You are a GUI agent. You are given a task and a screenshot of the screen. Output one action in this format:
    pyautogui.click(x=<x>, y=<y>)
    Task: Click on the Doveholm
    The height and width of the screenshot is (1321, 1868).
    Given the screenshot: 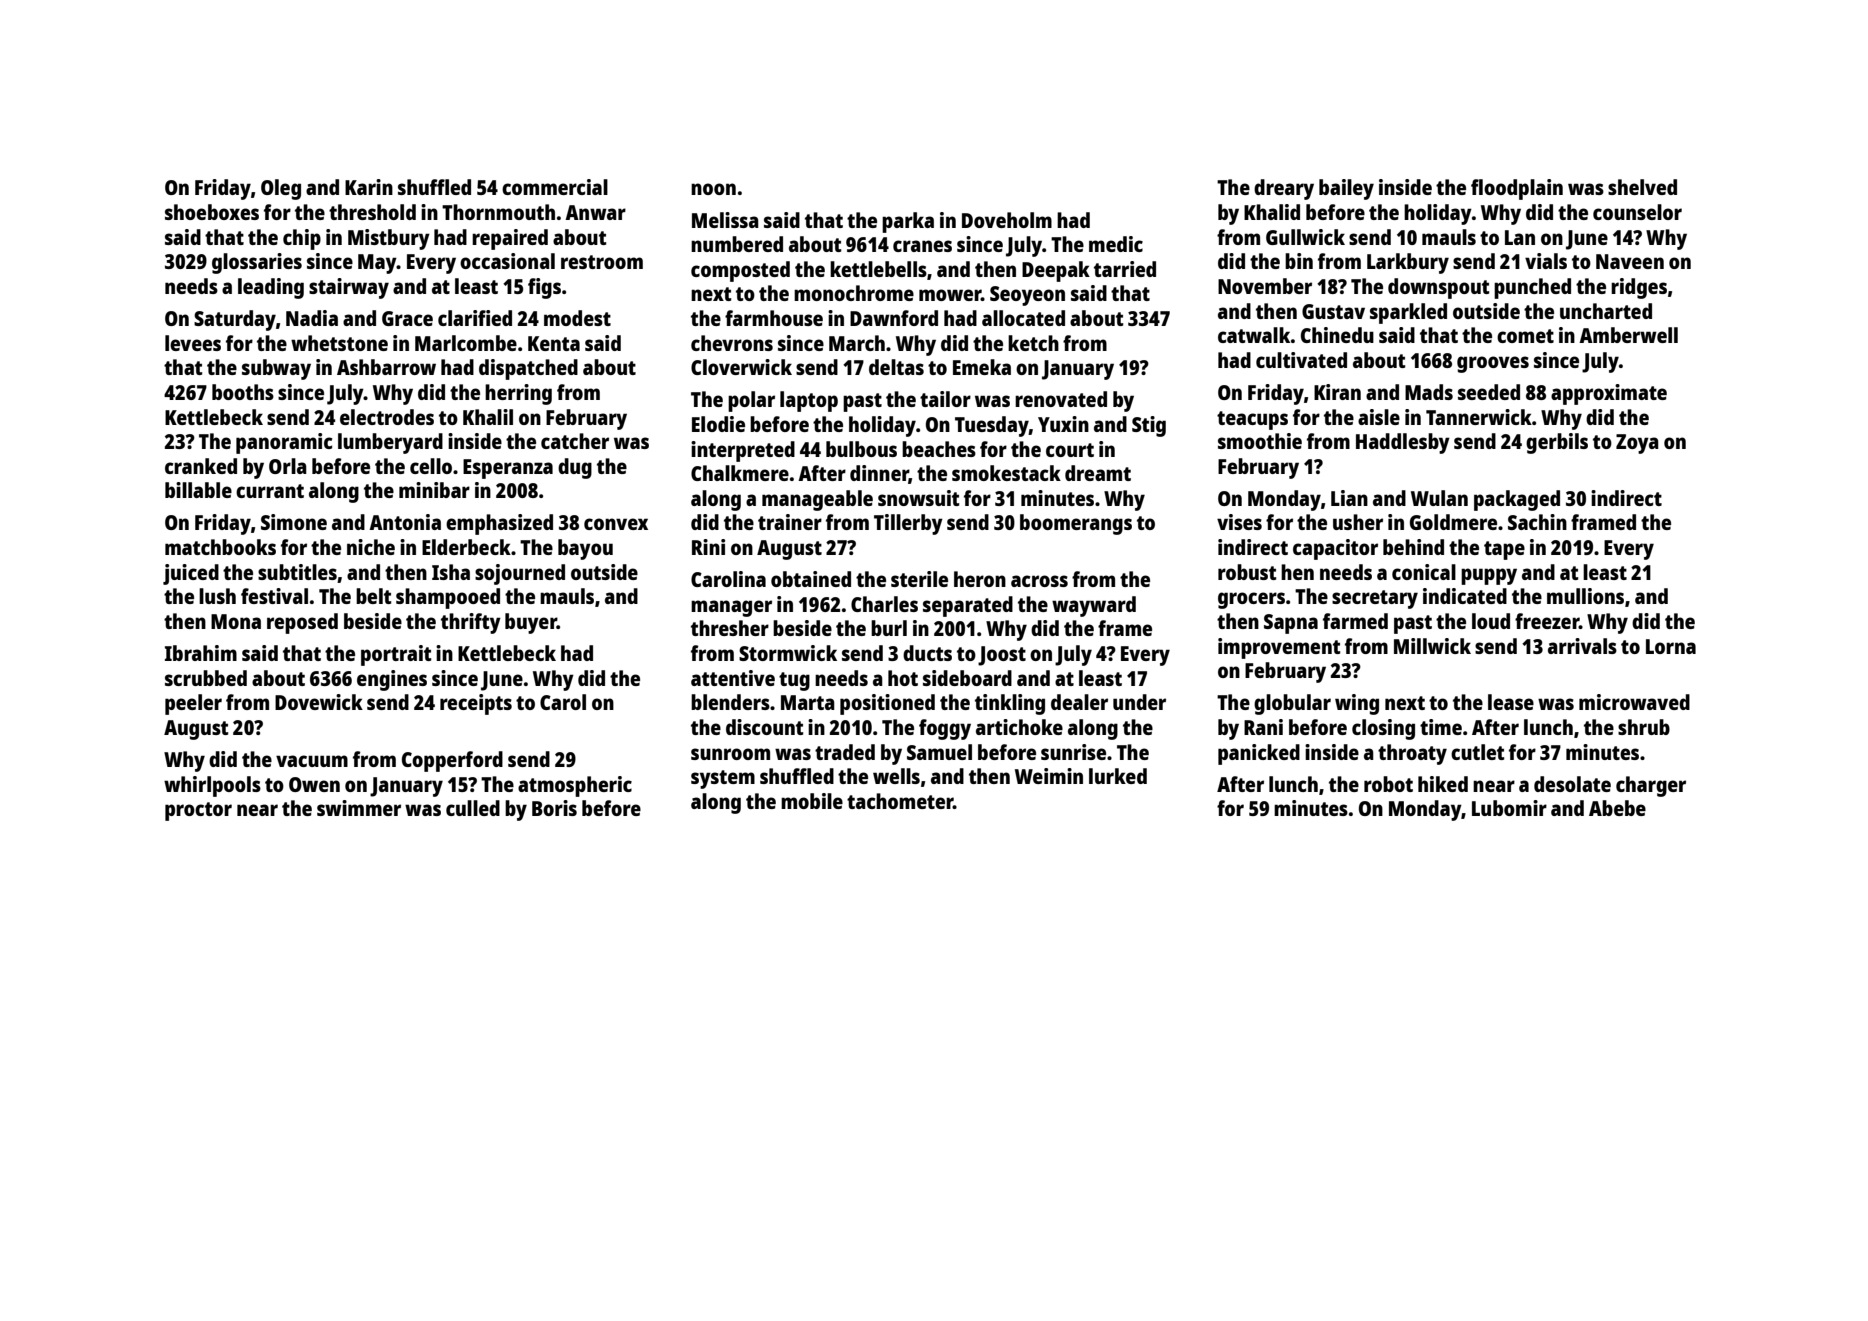 What is the action you would take?
    pyautogui.click(x=1007, y=220)
